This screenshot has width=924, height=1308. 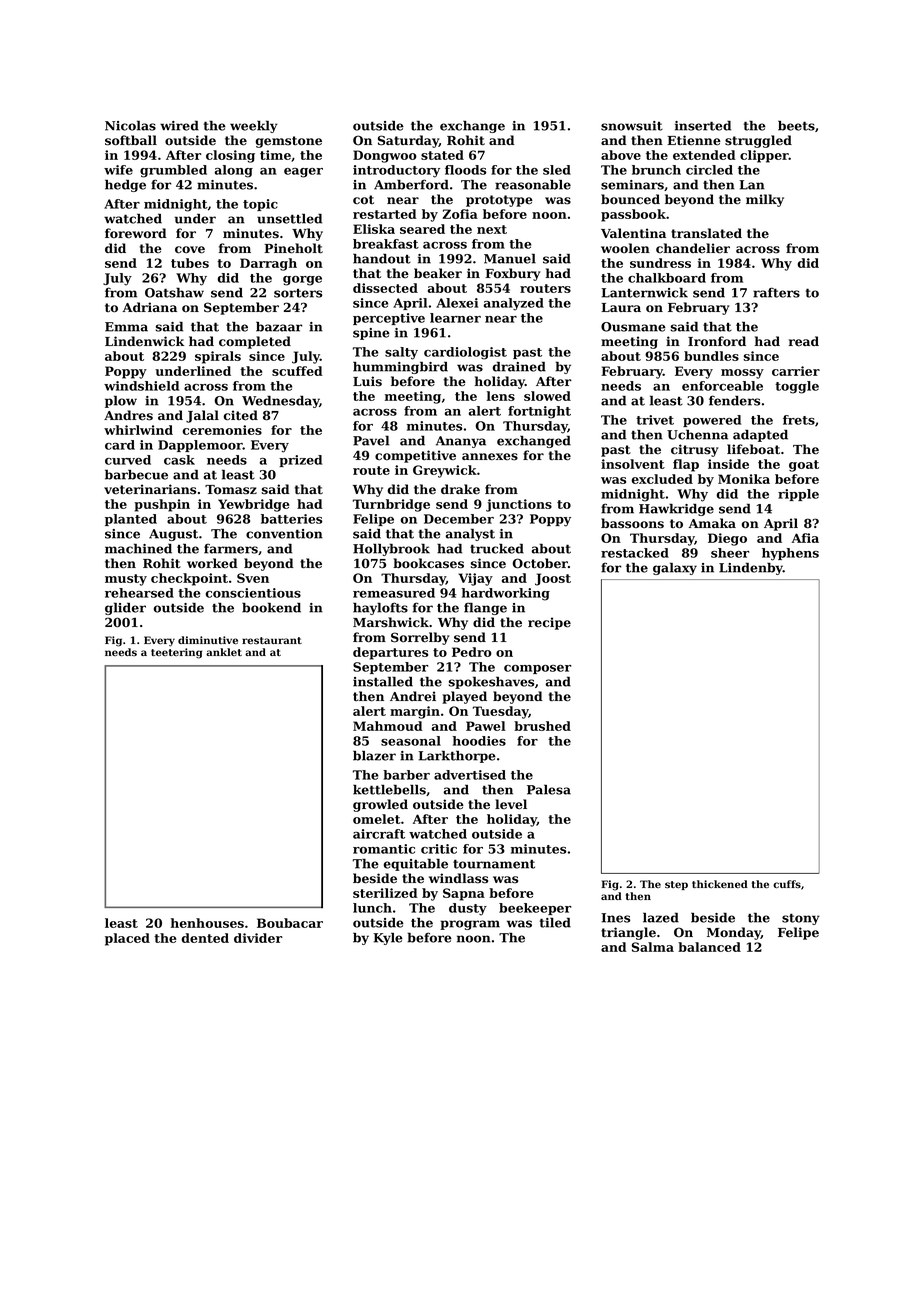 I want to click on composer, so click(x=537, y=669).
